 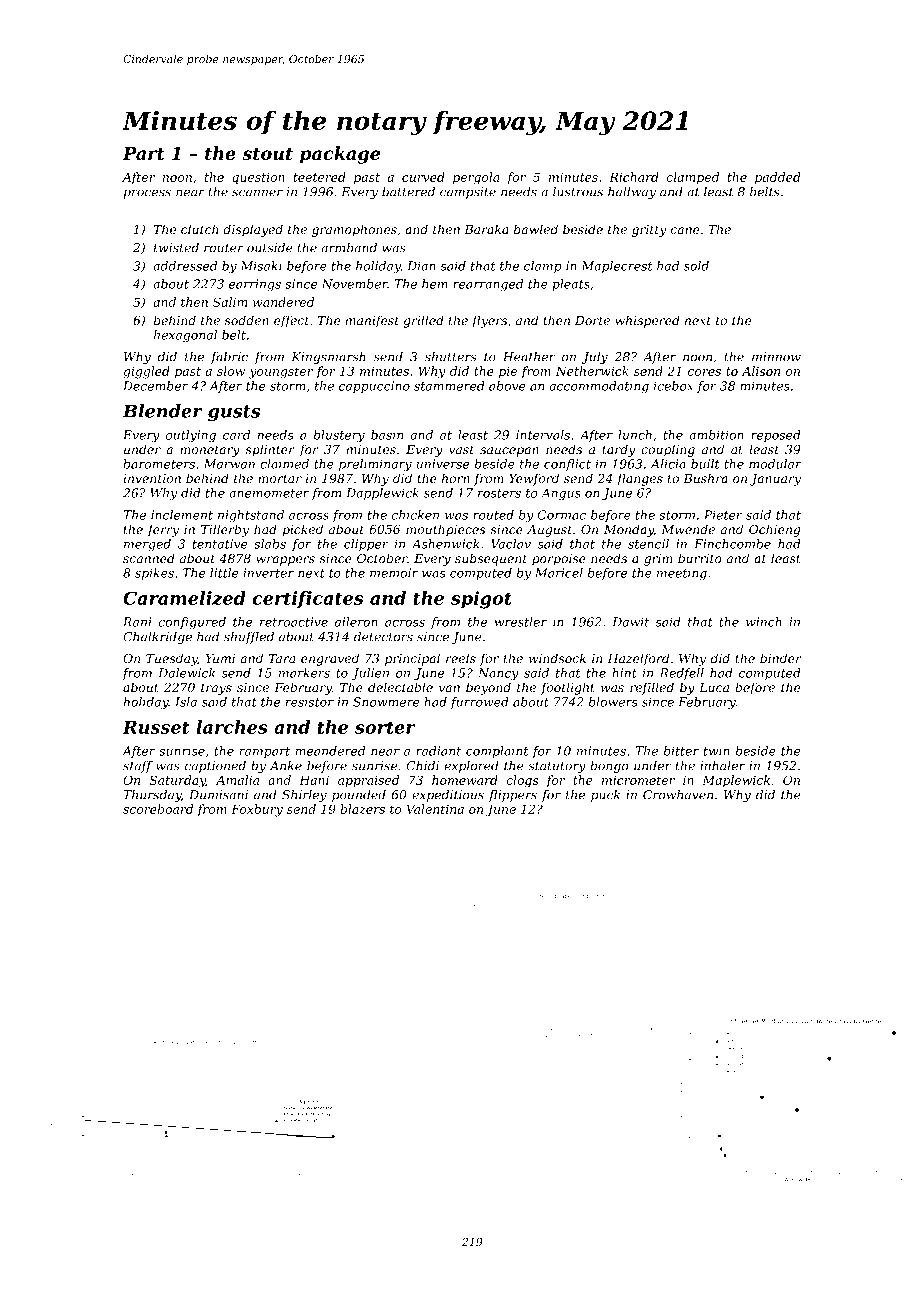 What do you see at coordinates (543, 435) in the screenshot?
I see `intervals` at bounding box center [543, 435].
